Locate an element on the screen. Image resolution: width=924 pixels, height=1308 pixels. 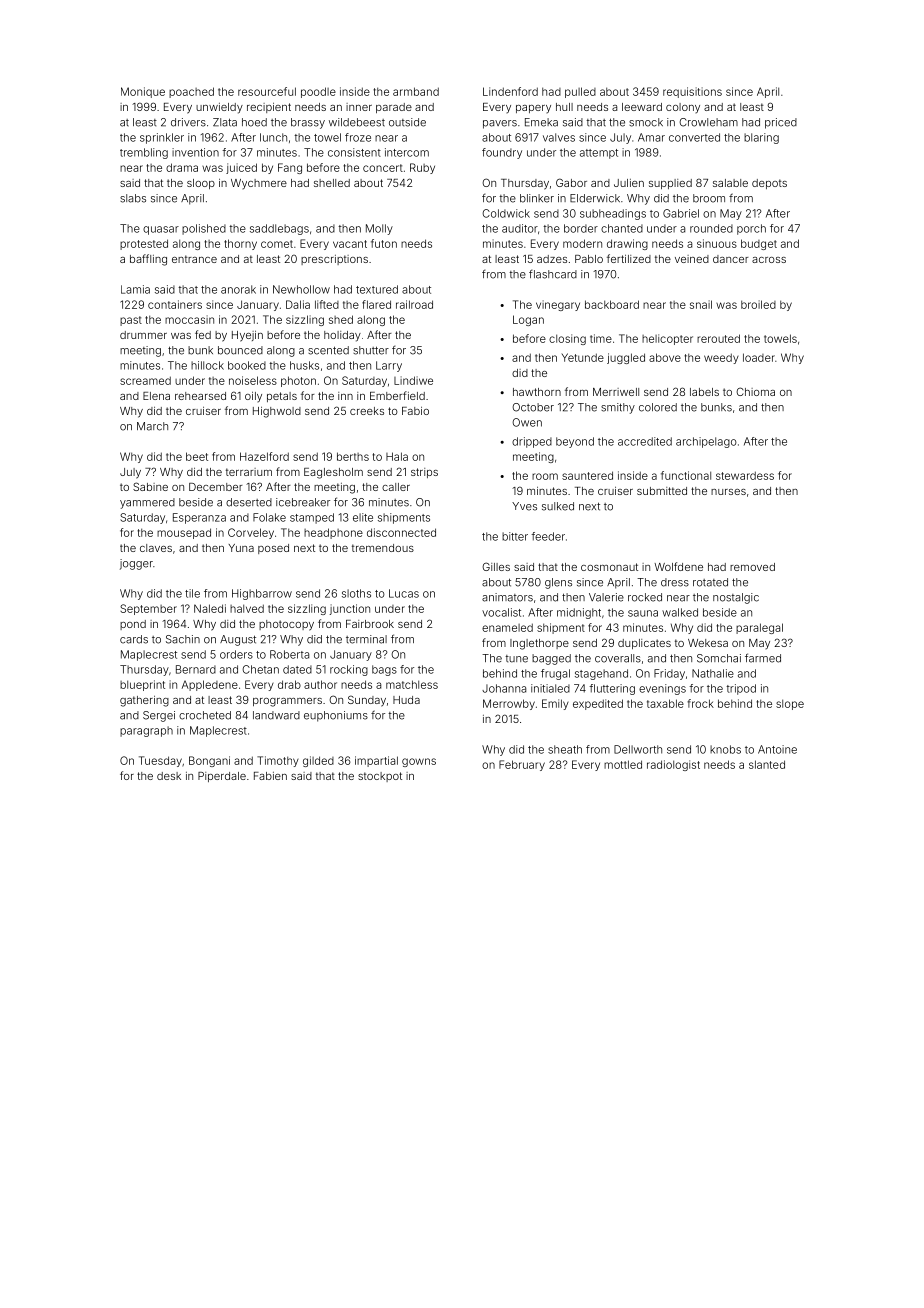
Timothy is located at coordinates (278, 761).
